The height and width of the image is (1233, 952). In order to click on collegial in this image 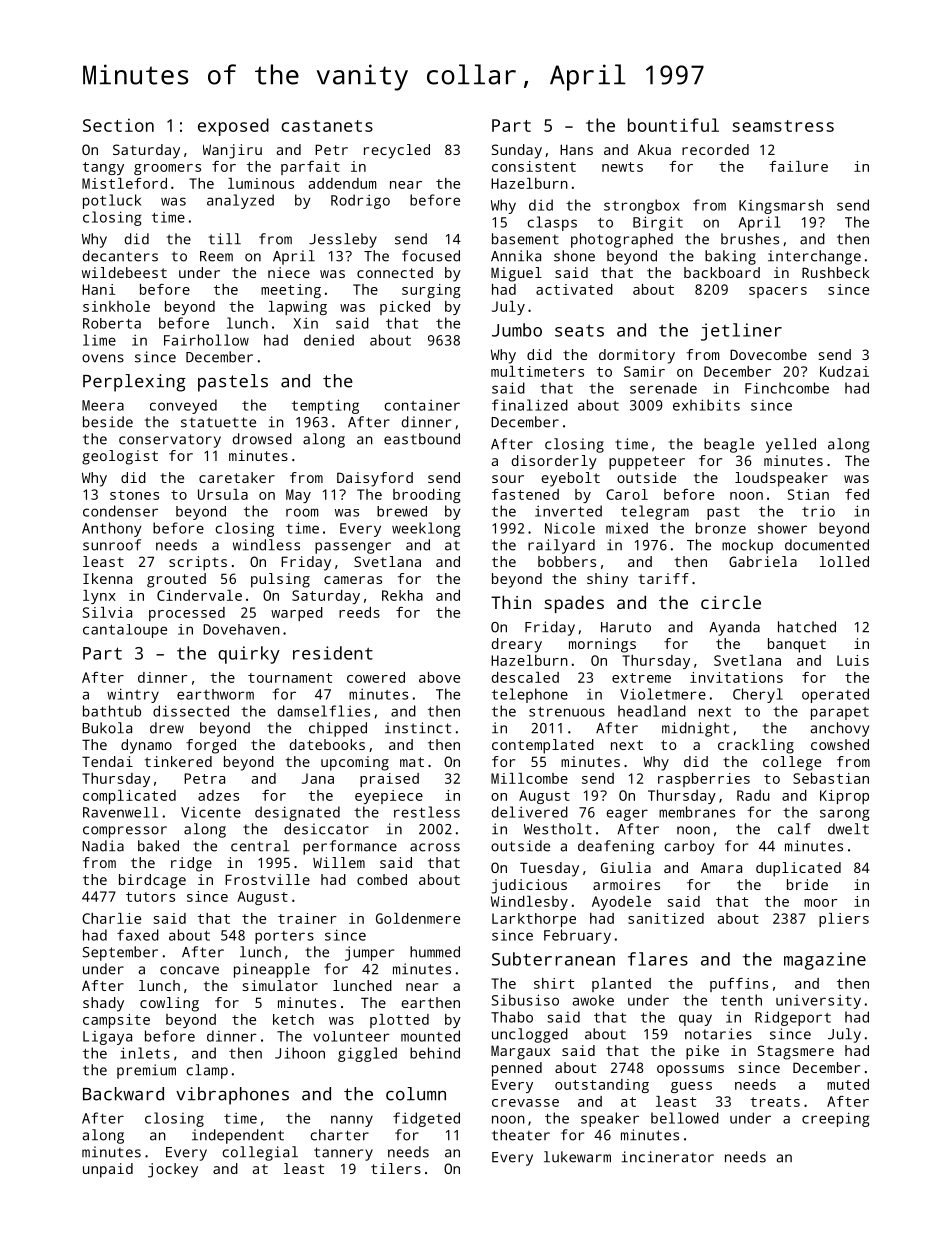, I will do `click(260, 1153)`.
